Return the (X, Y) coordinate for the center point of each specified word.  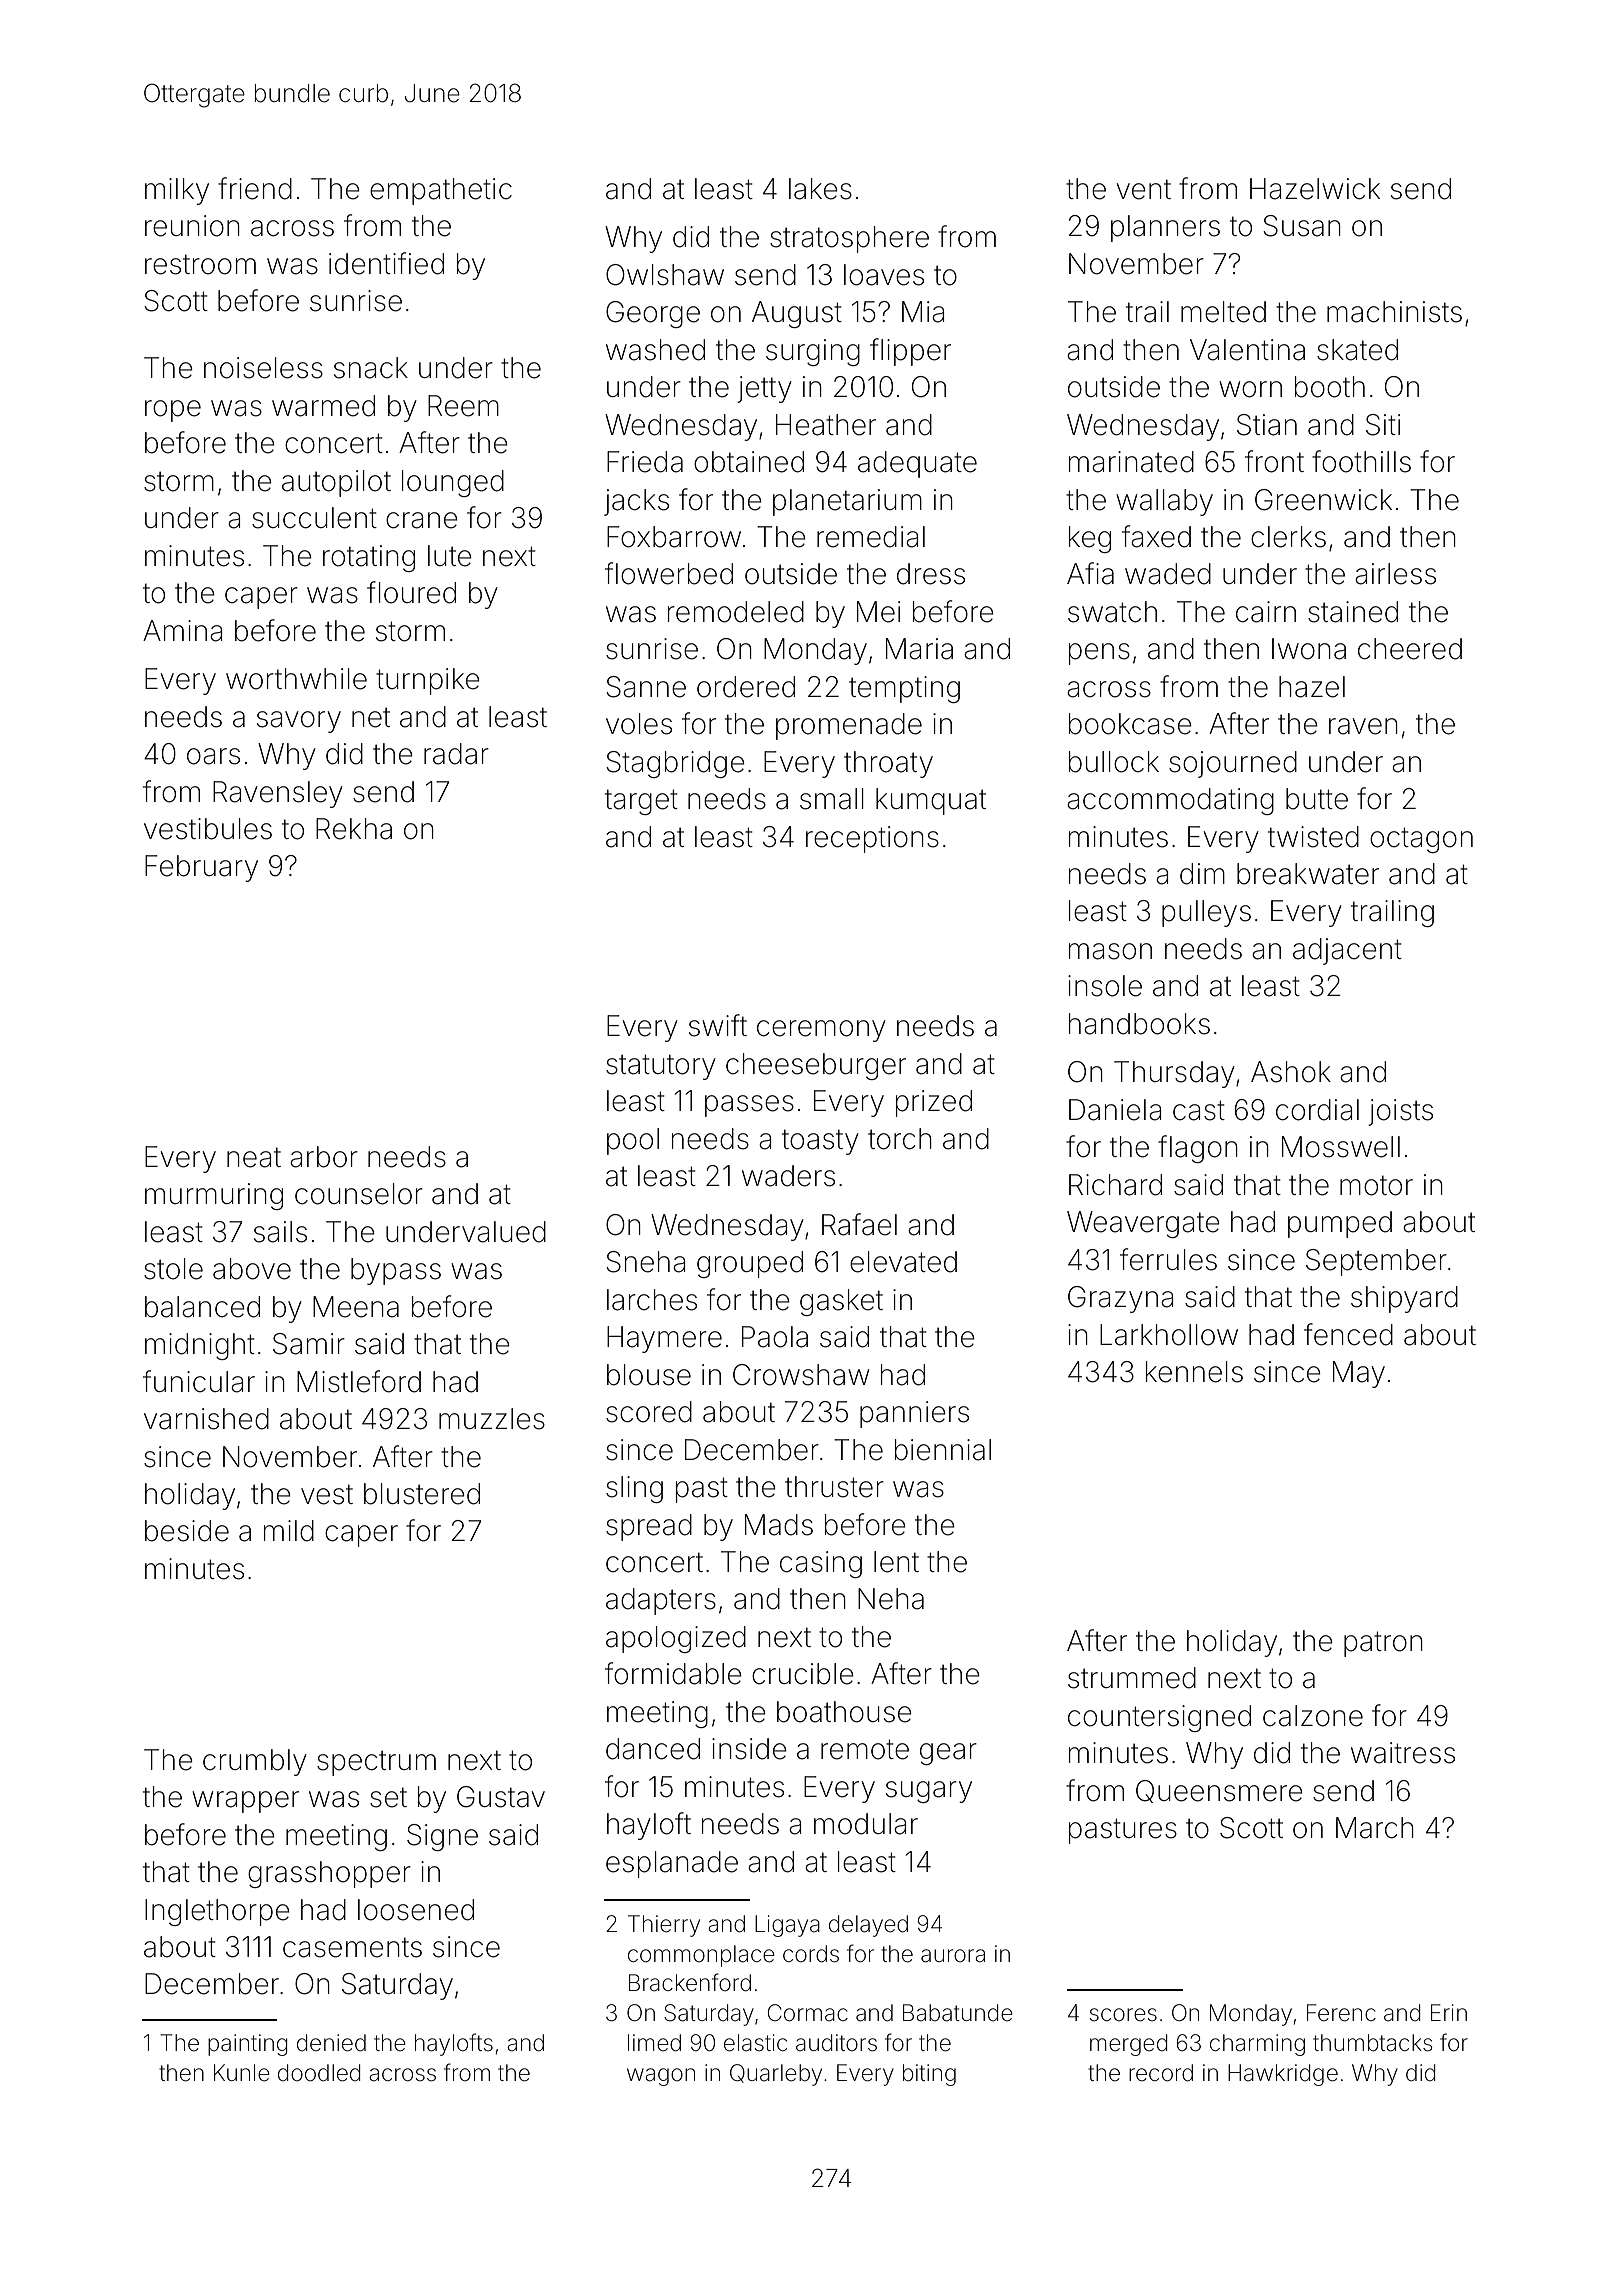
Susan (1302, 226)
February (201, 868)
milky (177, 191)
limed (654, 2043)
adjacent (1347, 951)
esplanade (672, 1864)
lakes (820, 189)
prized (934, 1103)
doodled (319, 2073)
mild (289, 1531)
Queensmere (1219, 1791)
